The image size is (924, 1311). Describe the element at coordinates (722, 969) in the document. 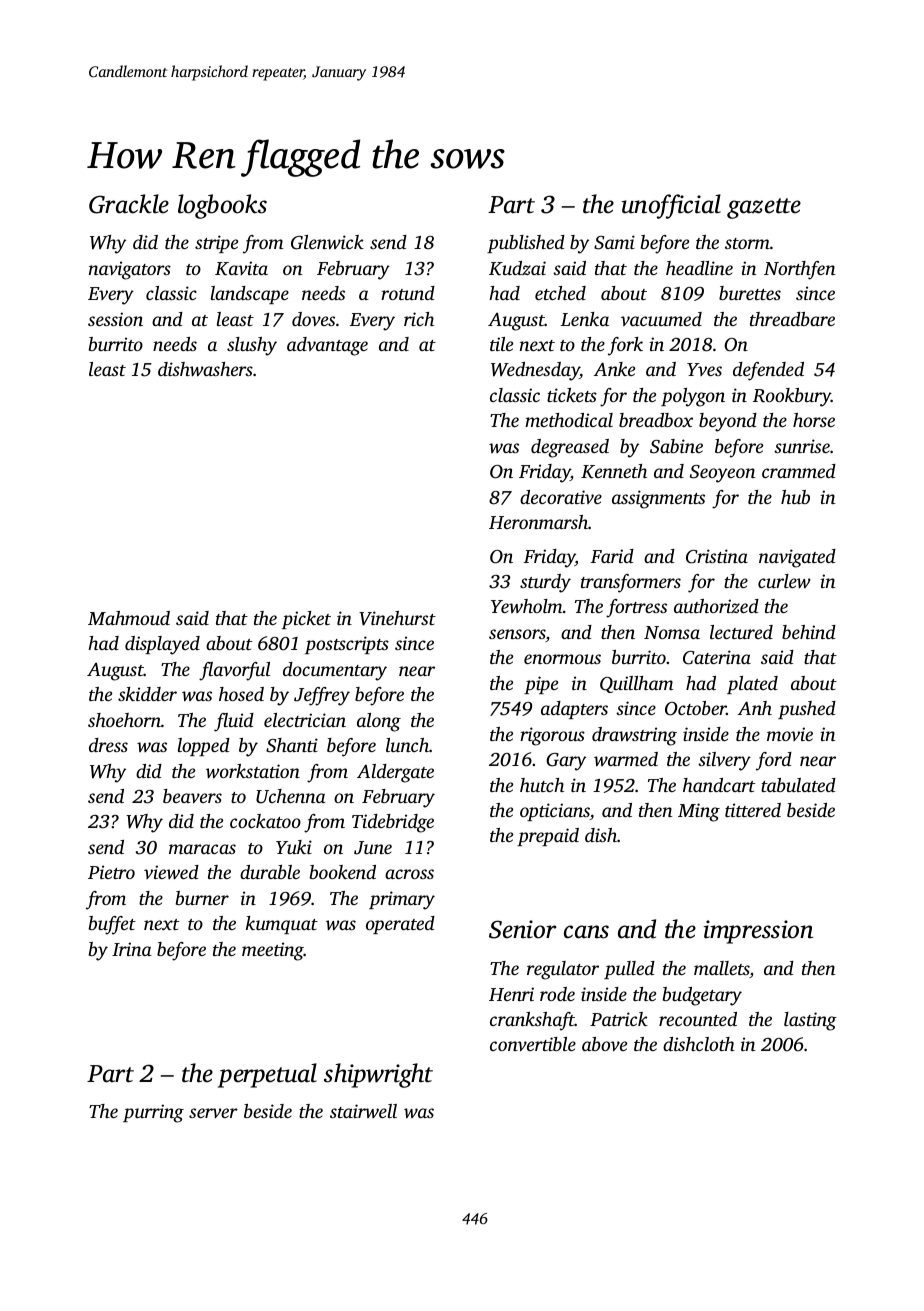

I see `mallets` at that location.
